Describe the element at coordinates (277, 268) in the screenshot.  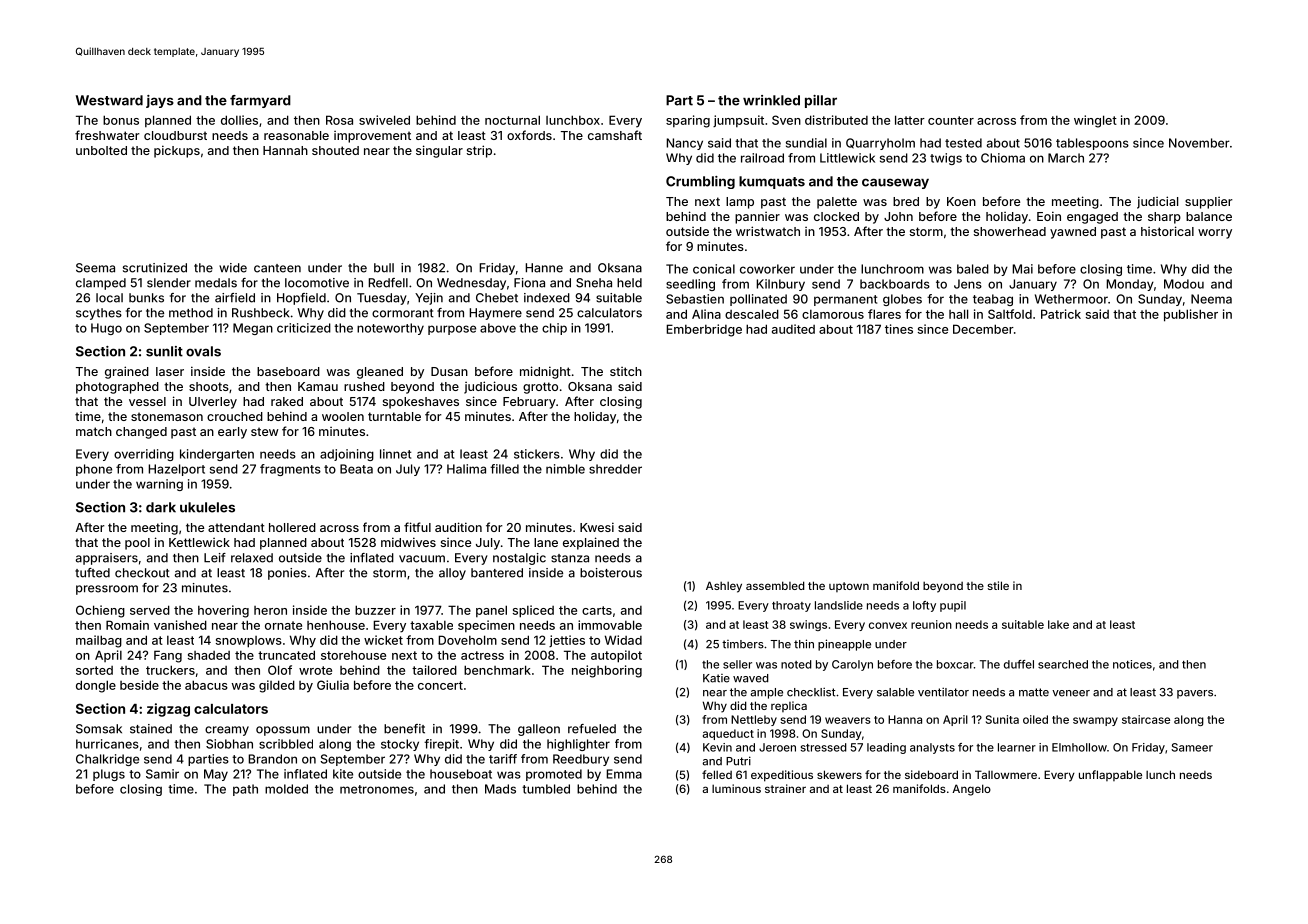
I see `canteen` at that location.
